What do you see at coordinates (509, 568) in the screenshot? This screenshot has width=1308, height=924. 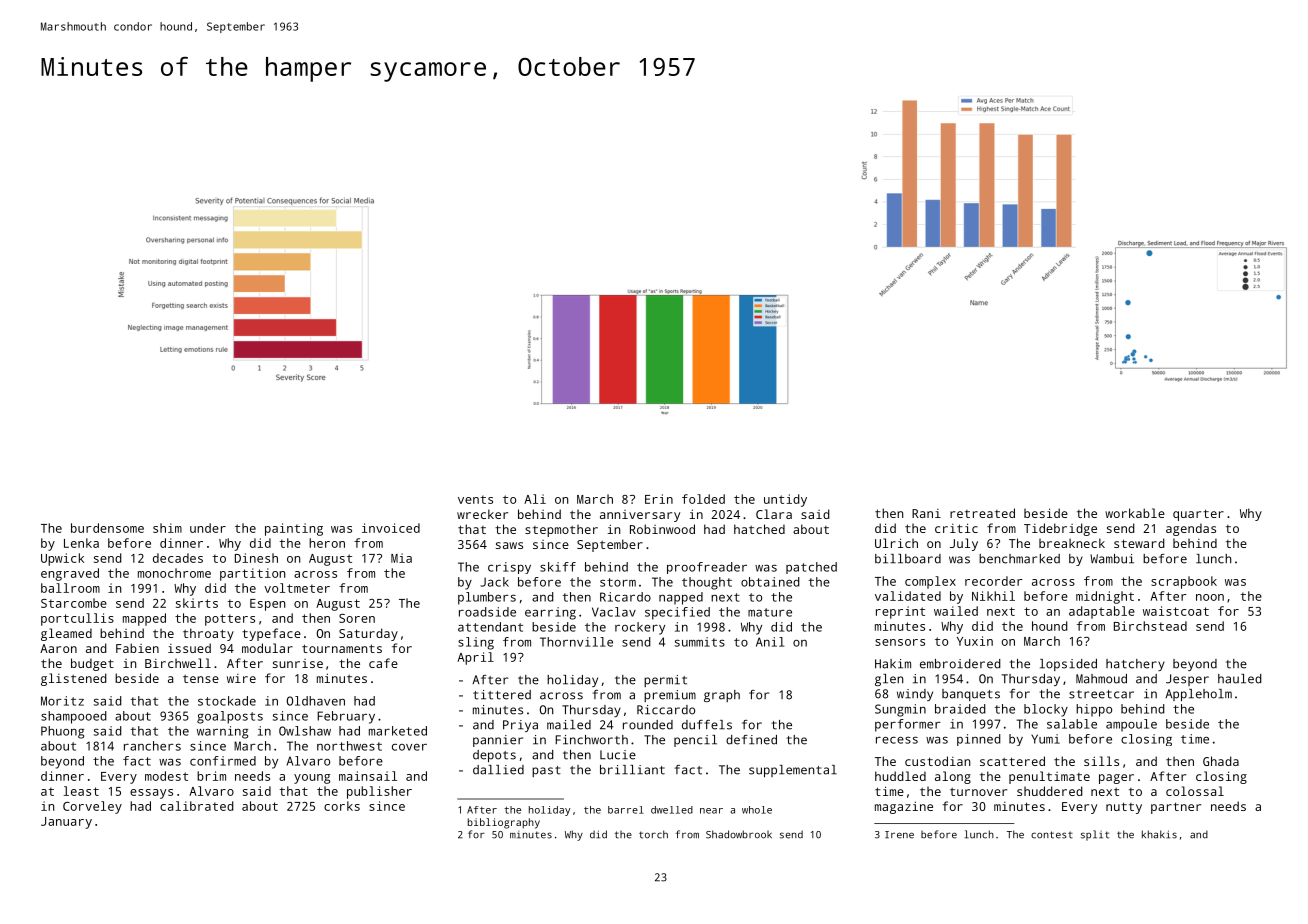 I see `crispy` at bounding box center [509, 568].
